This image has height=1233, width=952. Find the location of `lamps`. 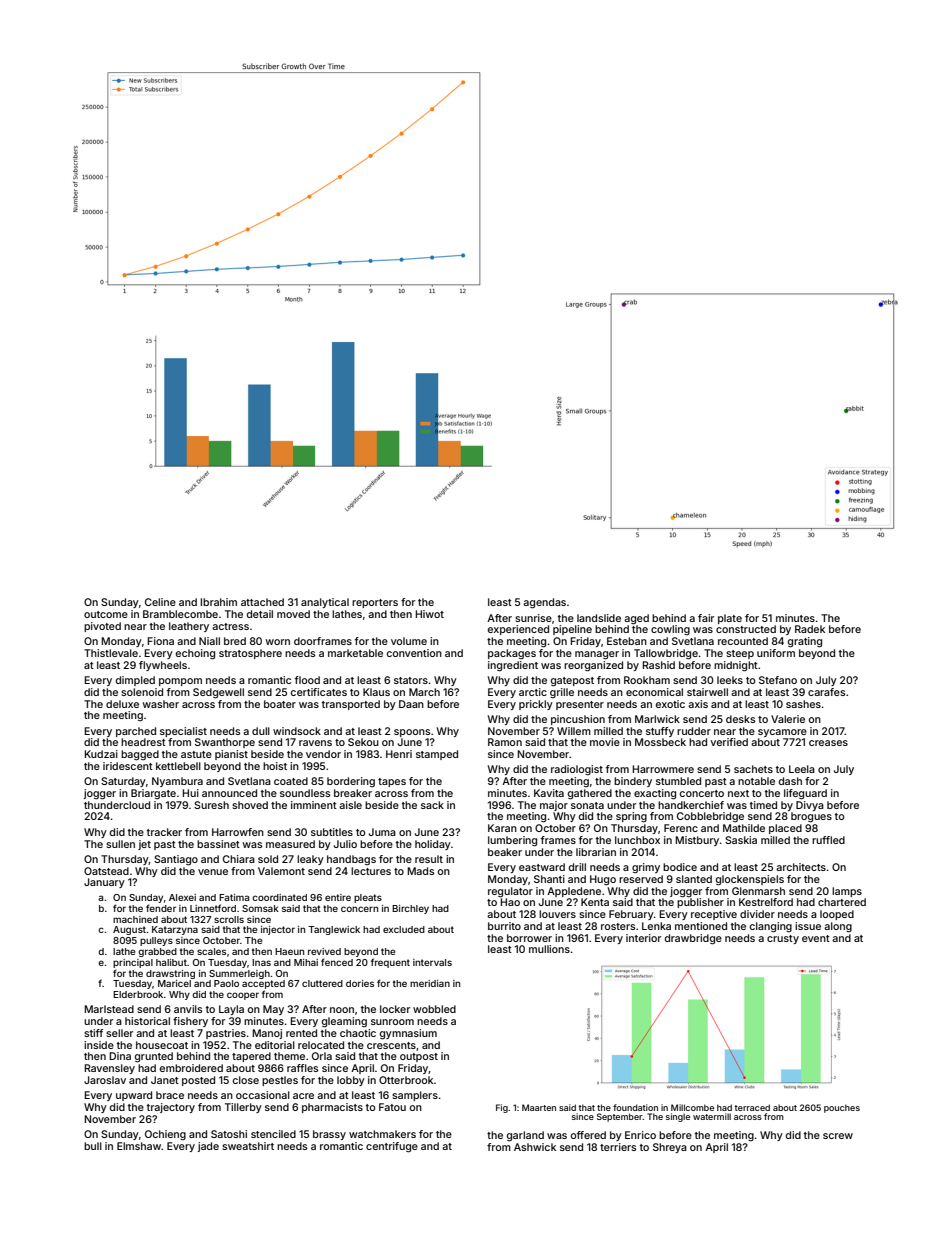

lamps is located at coordinates (847, 892).
